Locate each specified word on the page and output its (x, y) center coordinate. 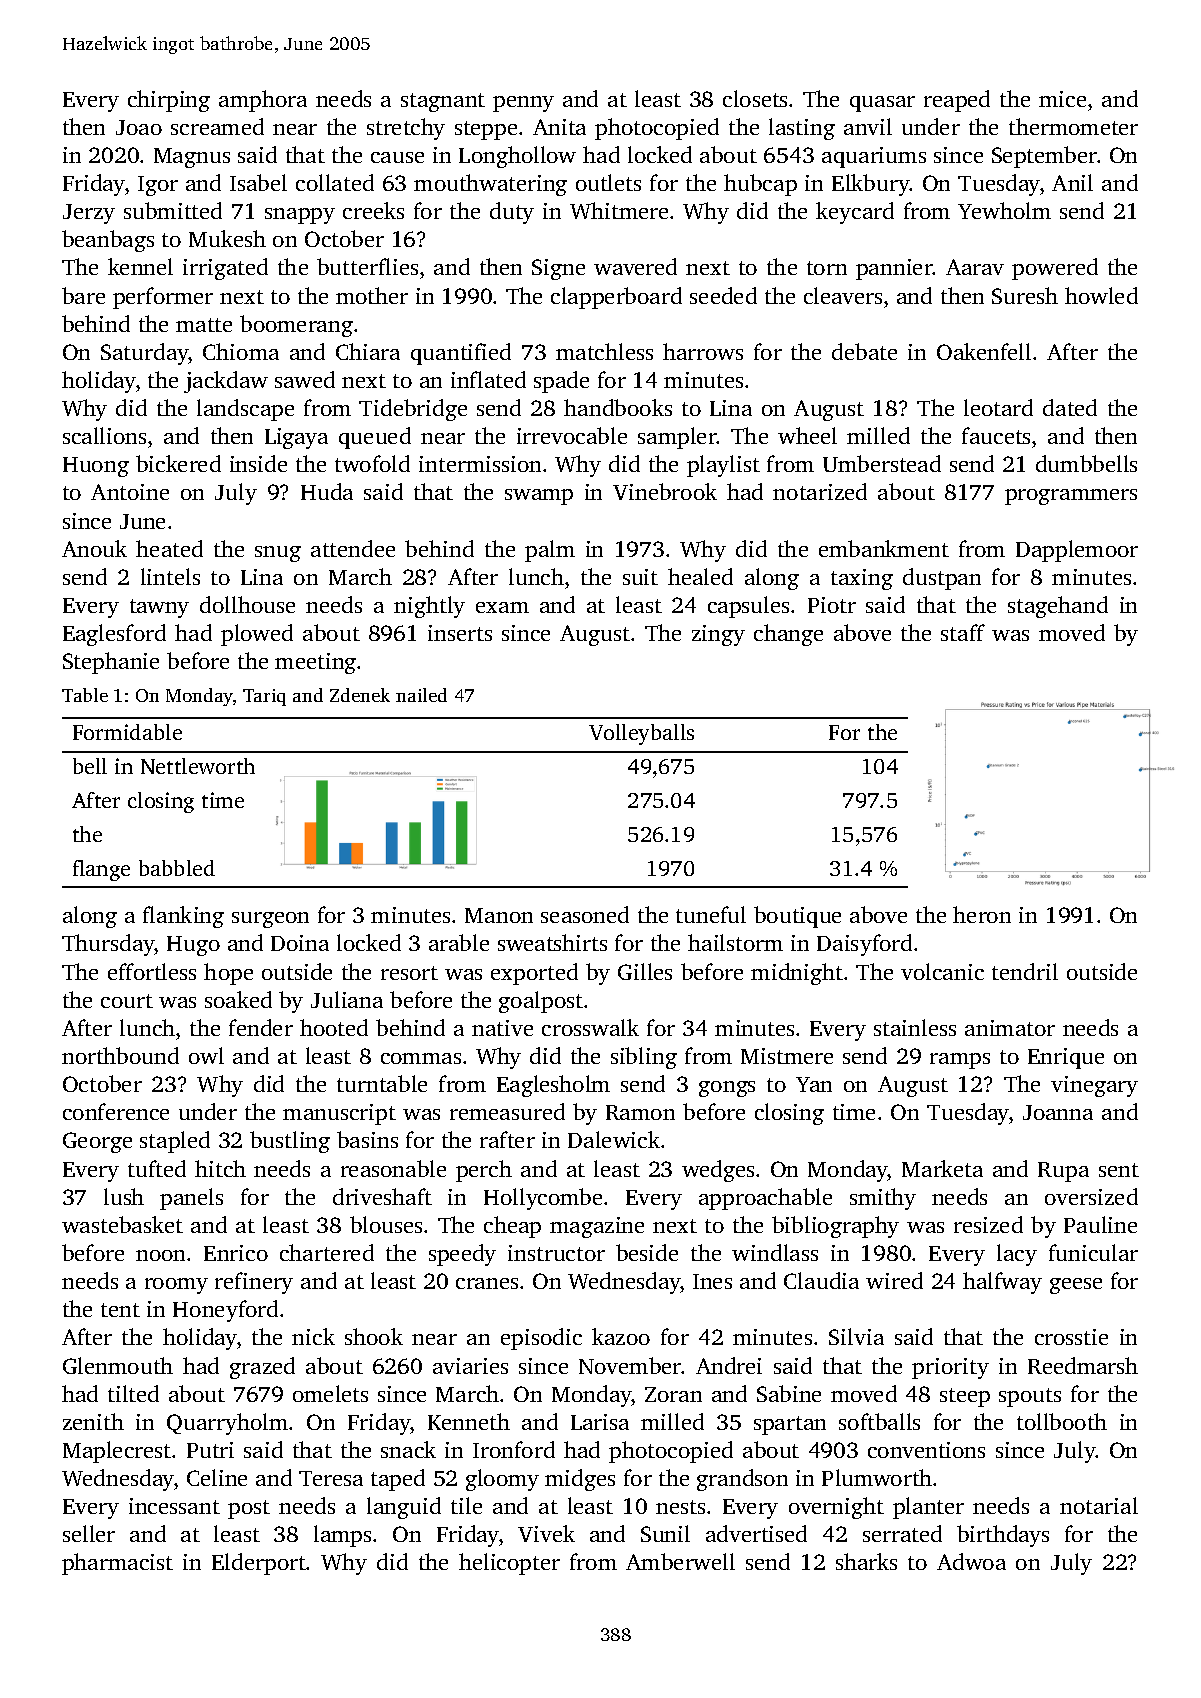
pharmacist (117, 1564)
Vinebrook (665, 491)
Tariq (264, 697)
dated (1070, 407)
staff (963, 632)
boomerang (296, 326)
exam (502, 607)
